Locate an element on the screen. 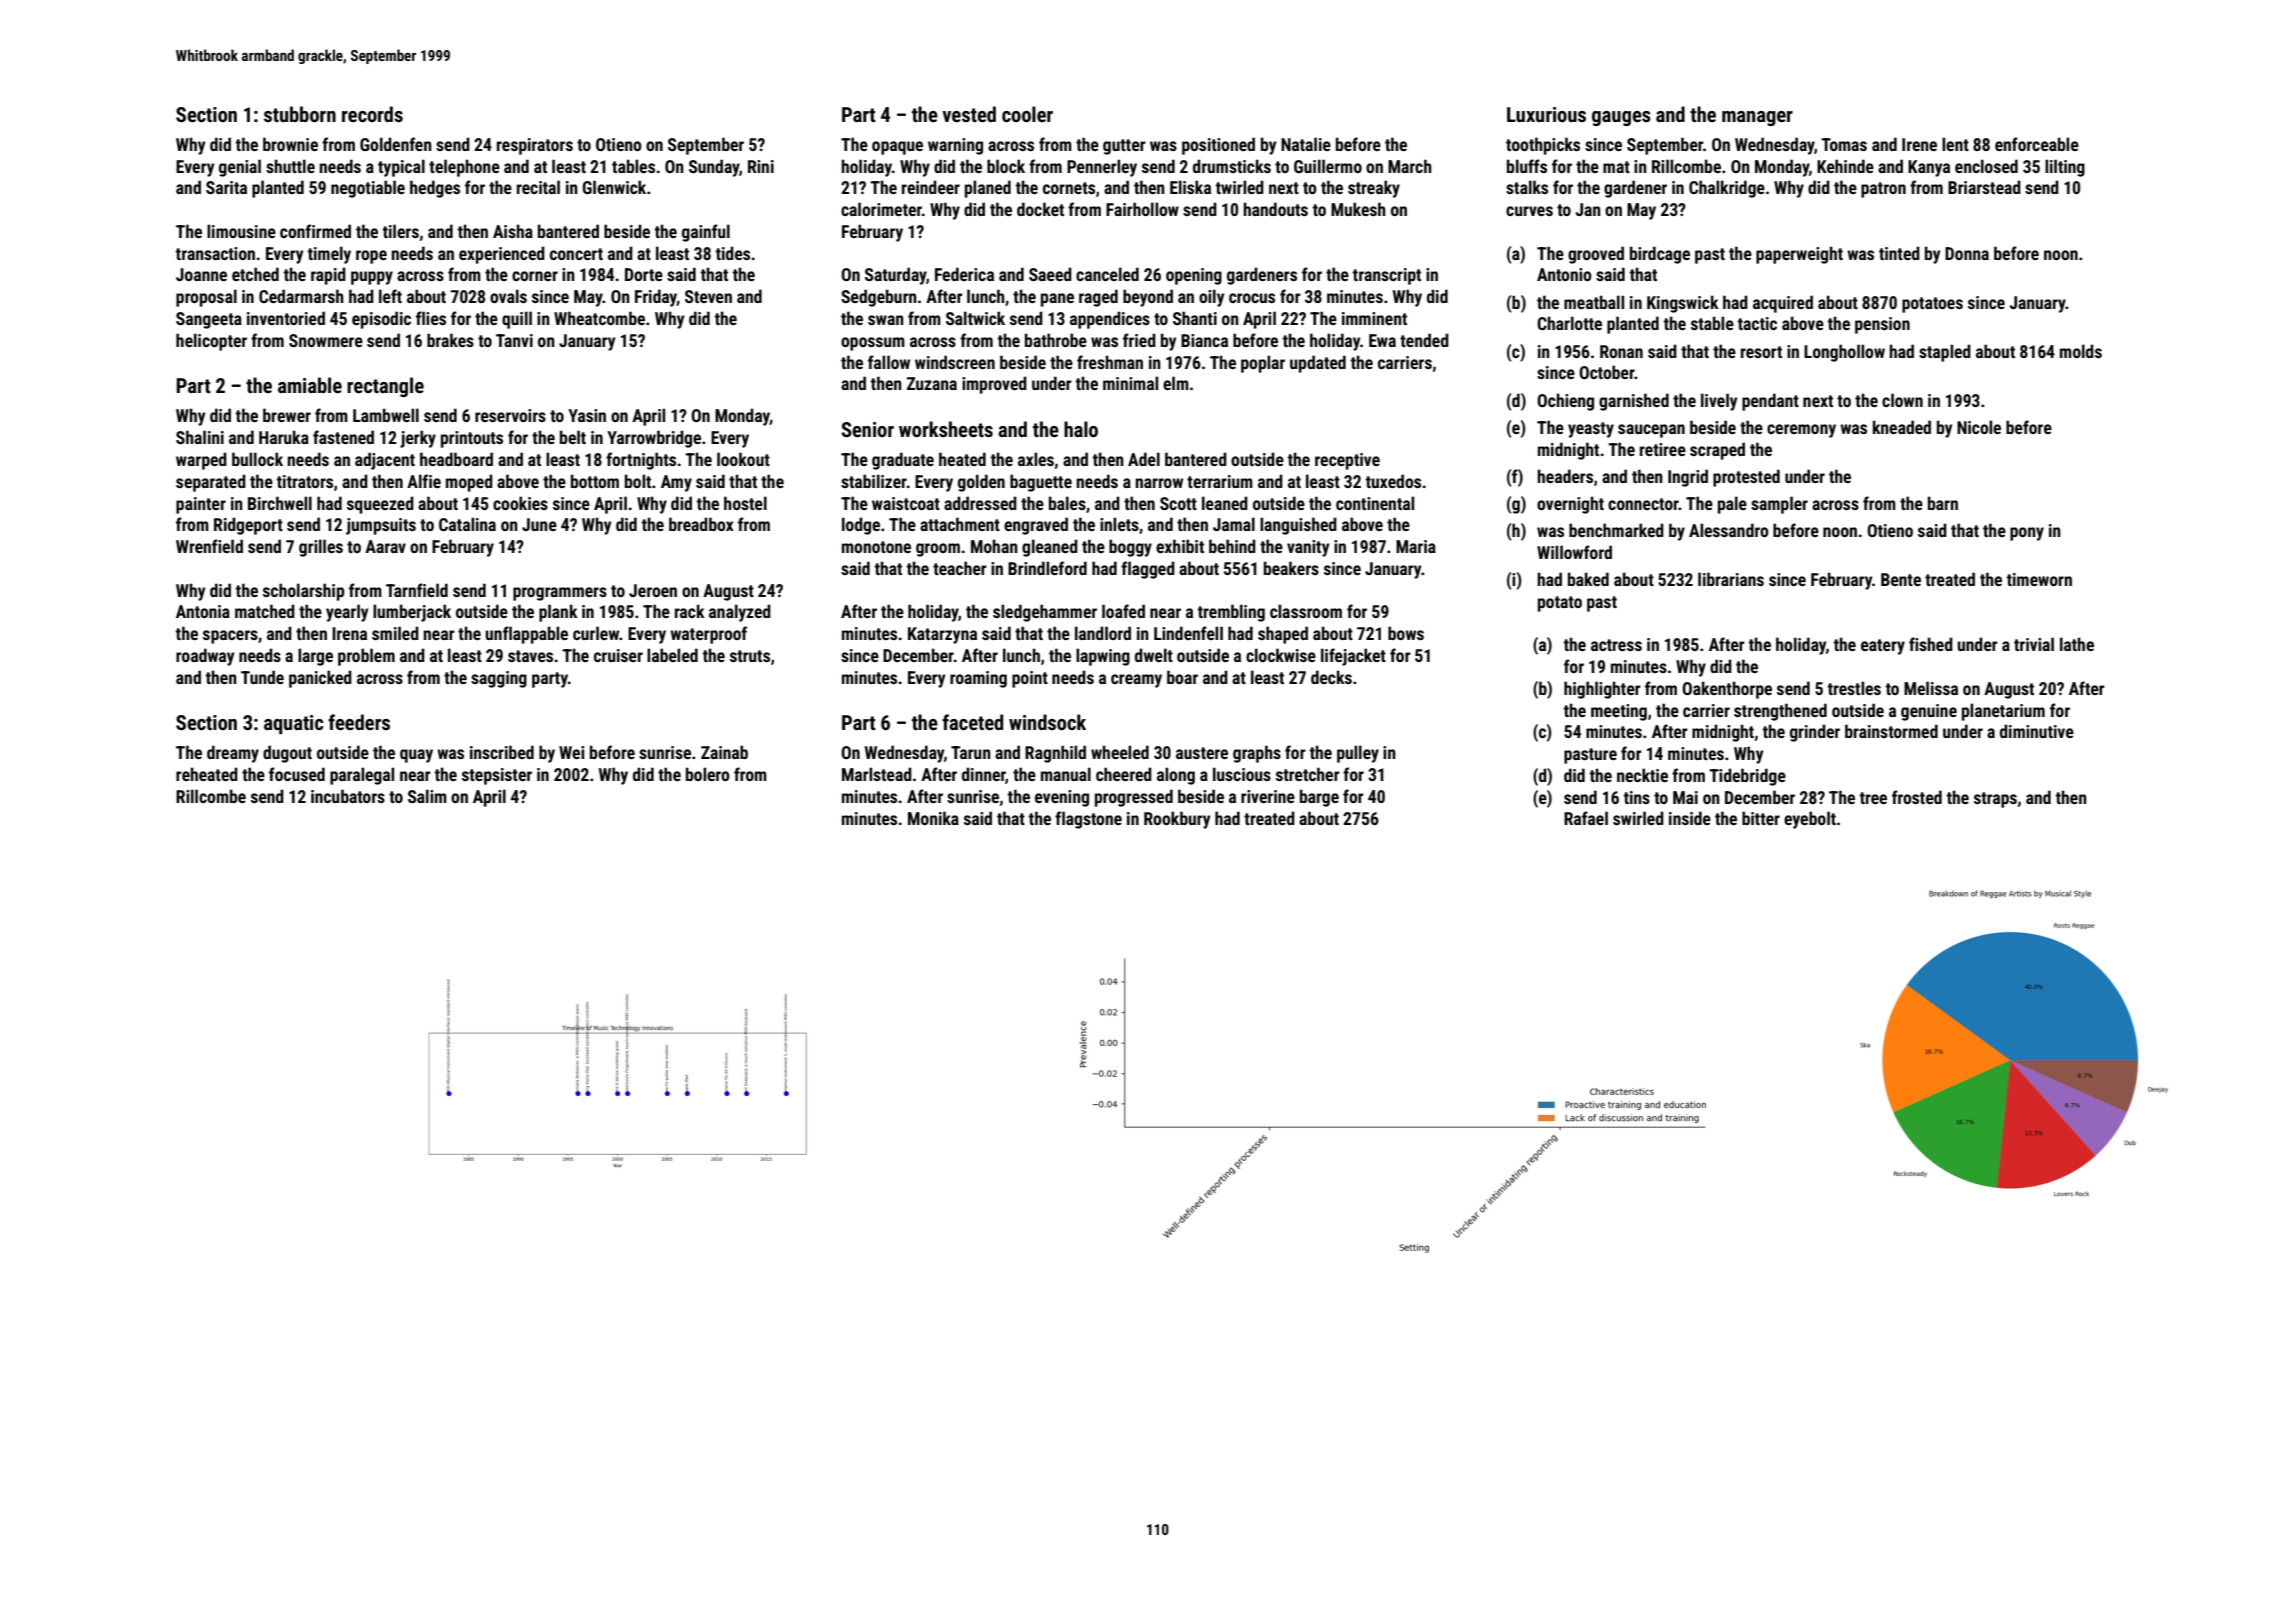 This screenshot has width=2292, height=1620. tended is located at coordinates (1424, 340).
